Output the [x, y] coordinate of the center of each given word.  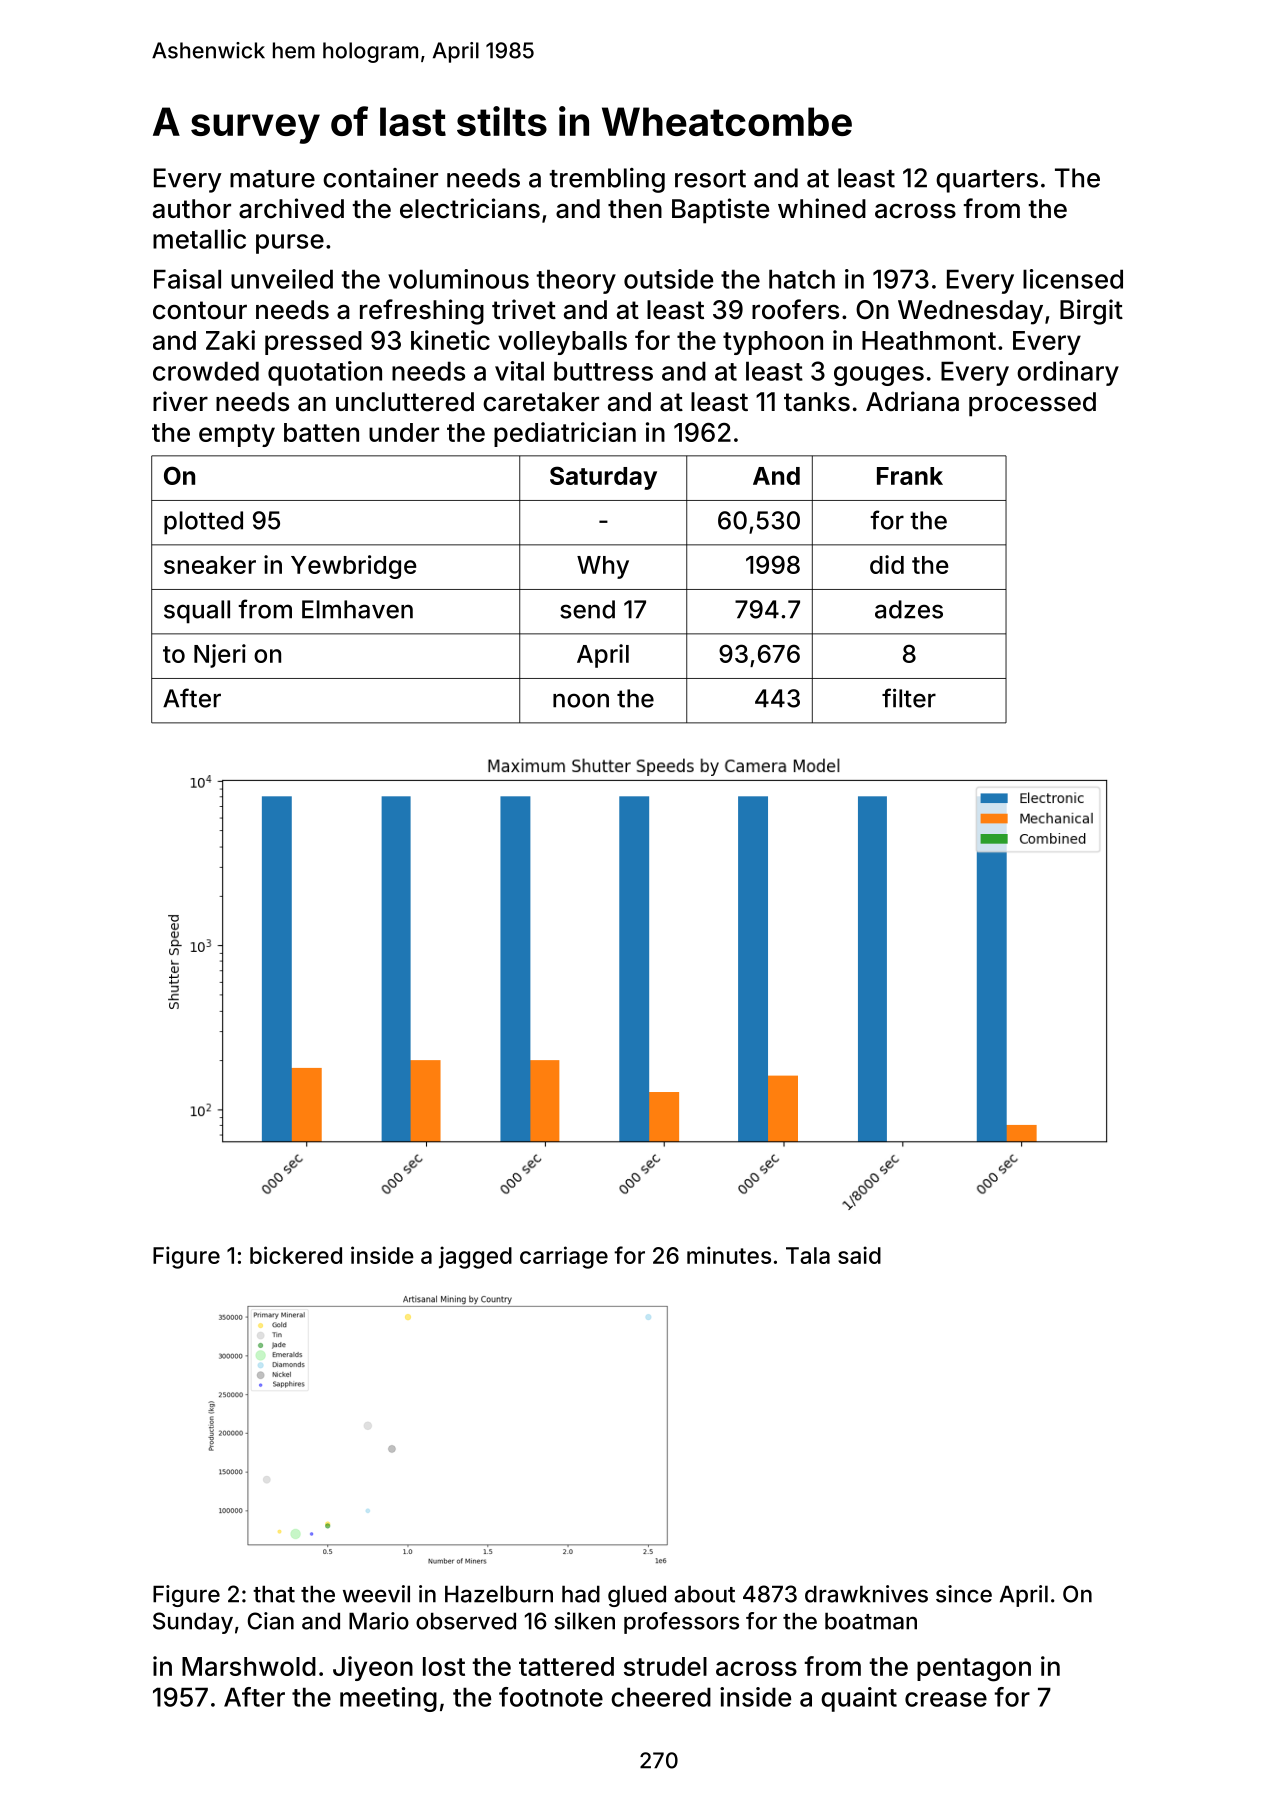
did [887, 564]
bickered [296, 1255]
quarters [987, 181]
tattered [566, 1666]
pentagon [974, 1670]
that [274, 1594]
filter [909, 698]
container [380, 178]
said [859, 1255]
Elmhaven [357, 609]
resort [710, 179]
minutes [729, 1255]
